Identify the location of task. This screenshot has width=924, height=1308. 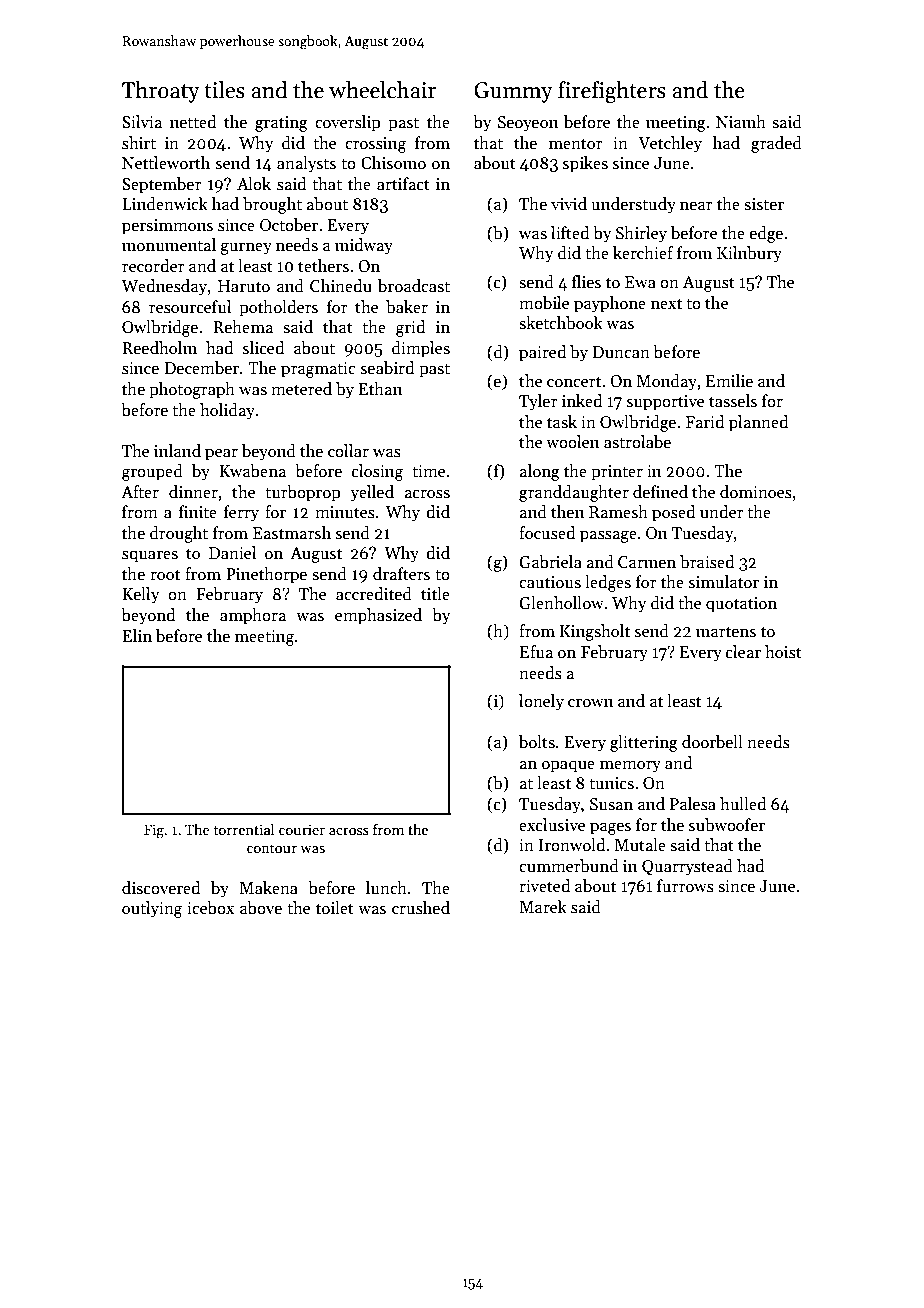
(562, 422).
